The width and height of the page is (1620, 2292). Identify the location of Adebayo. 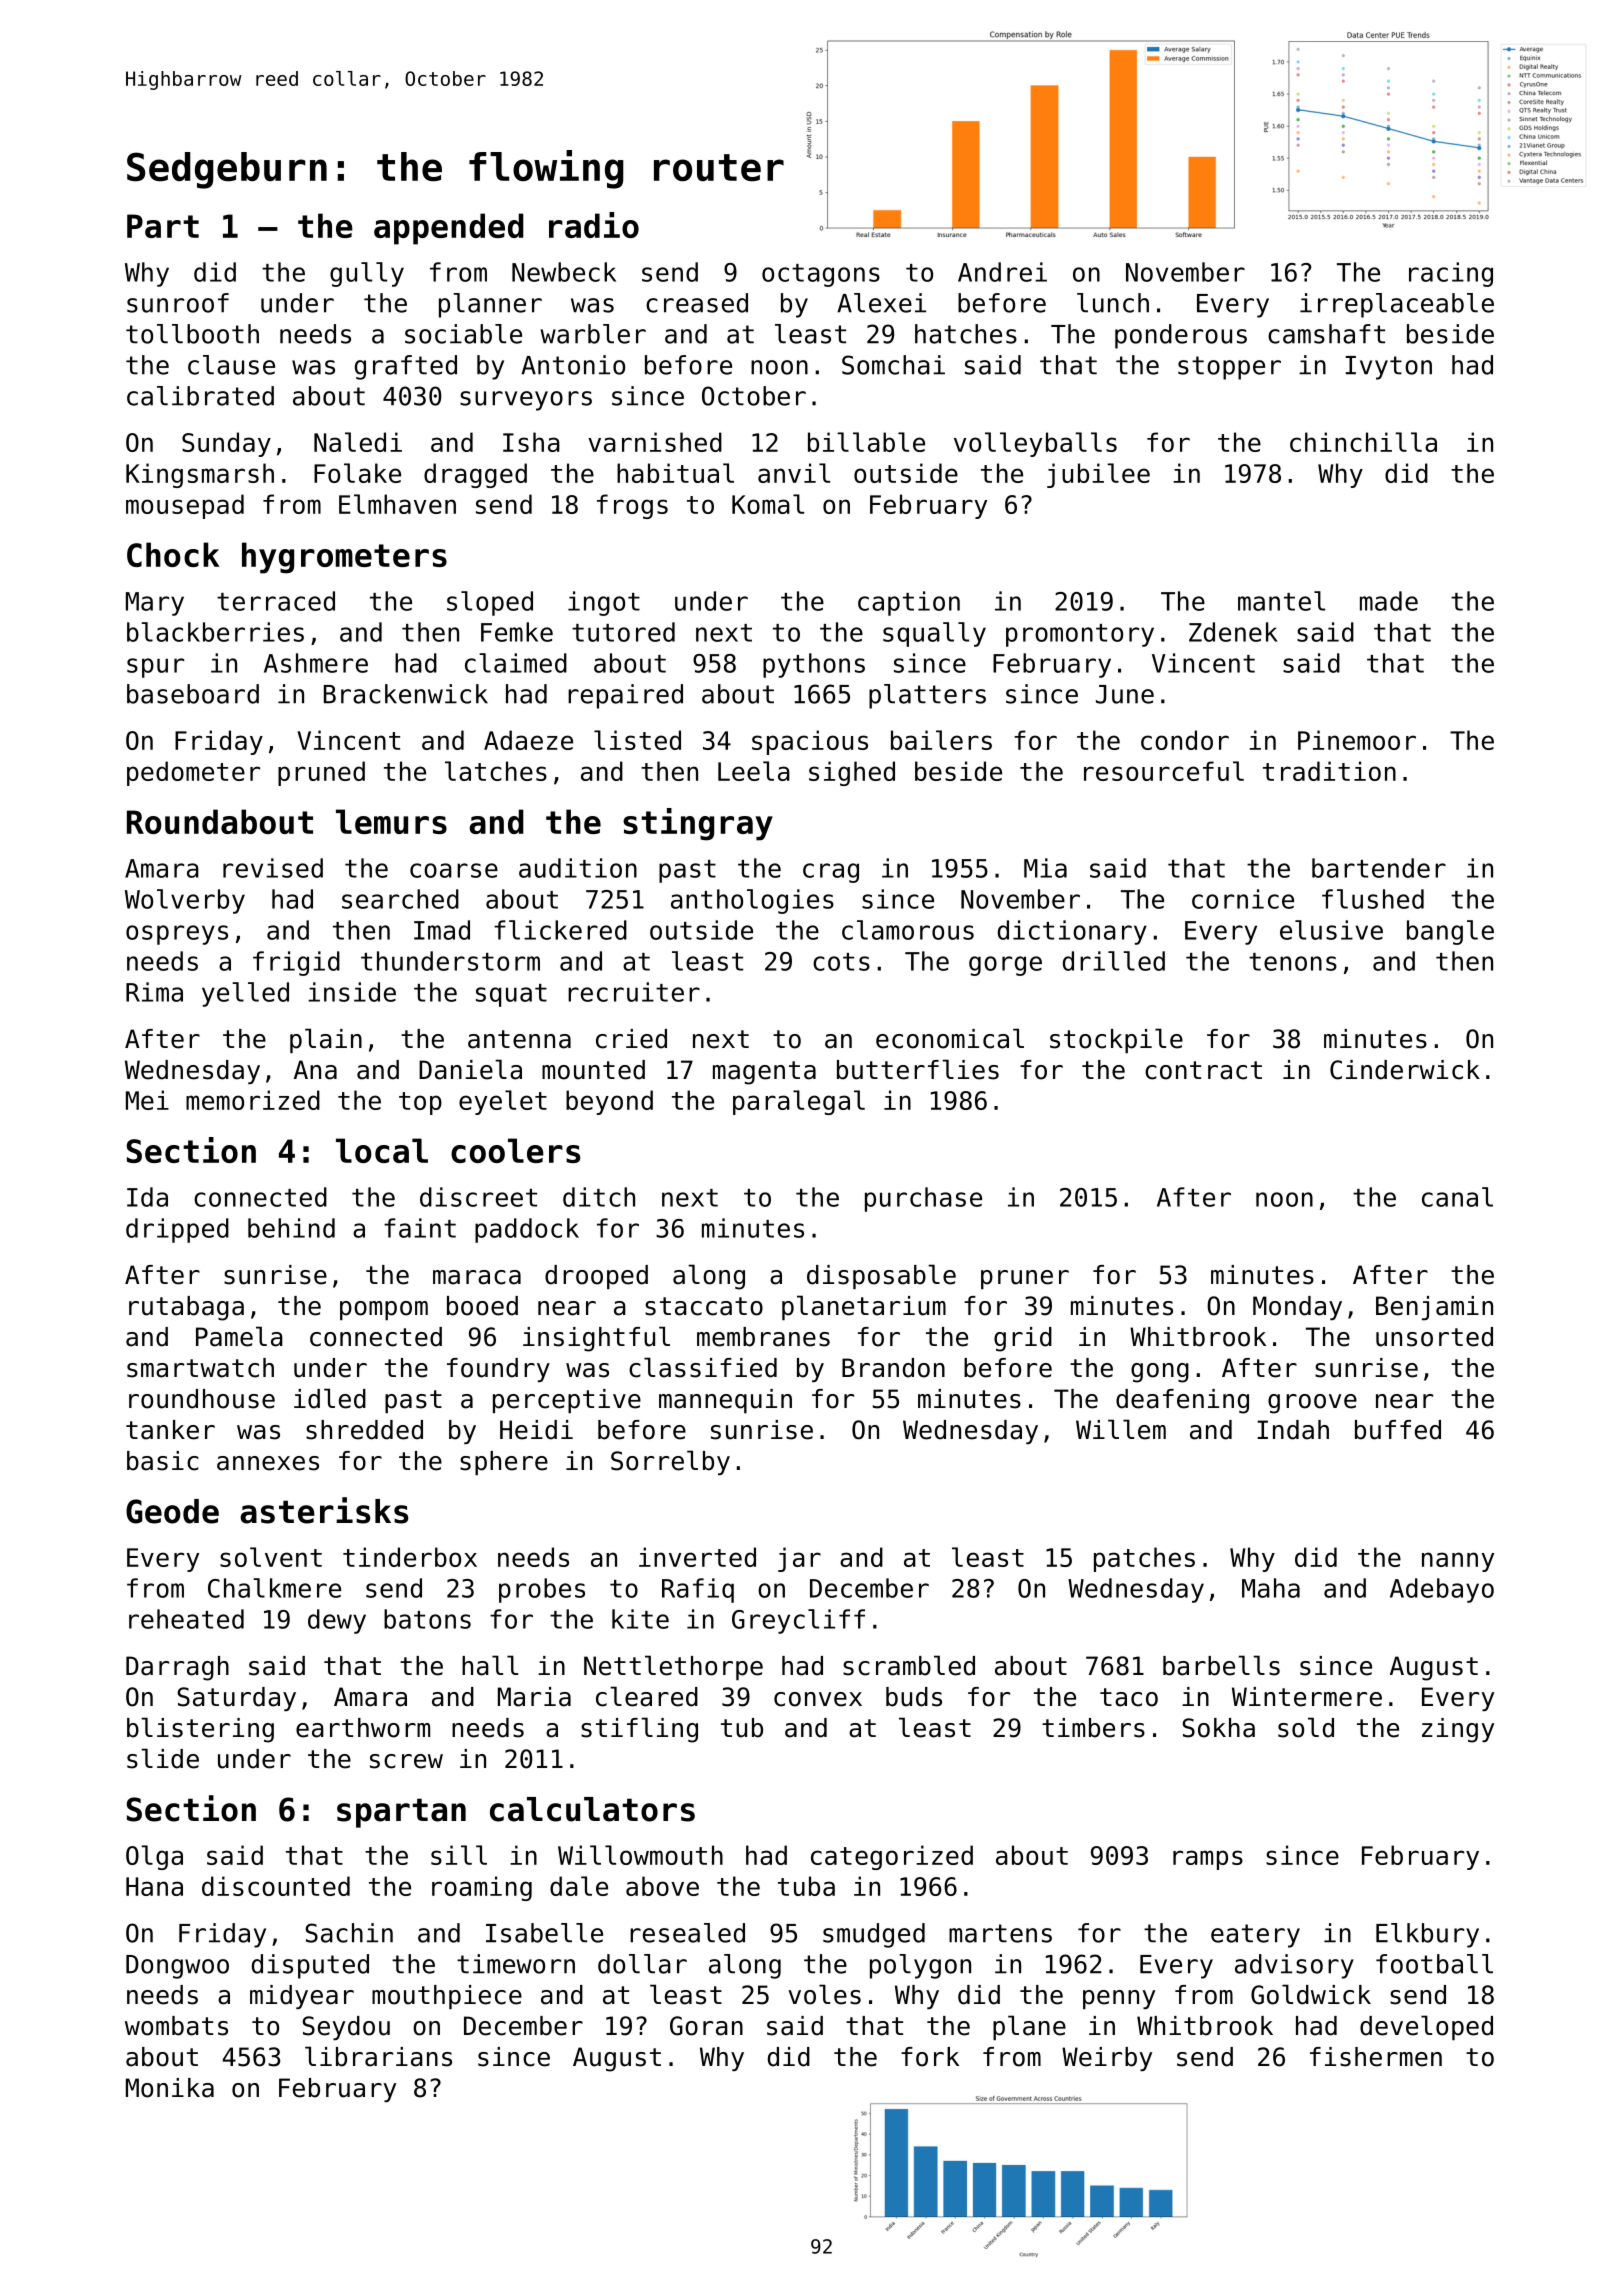
(1442, 1590).
